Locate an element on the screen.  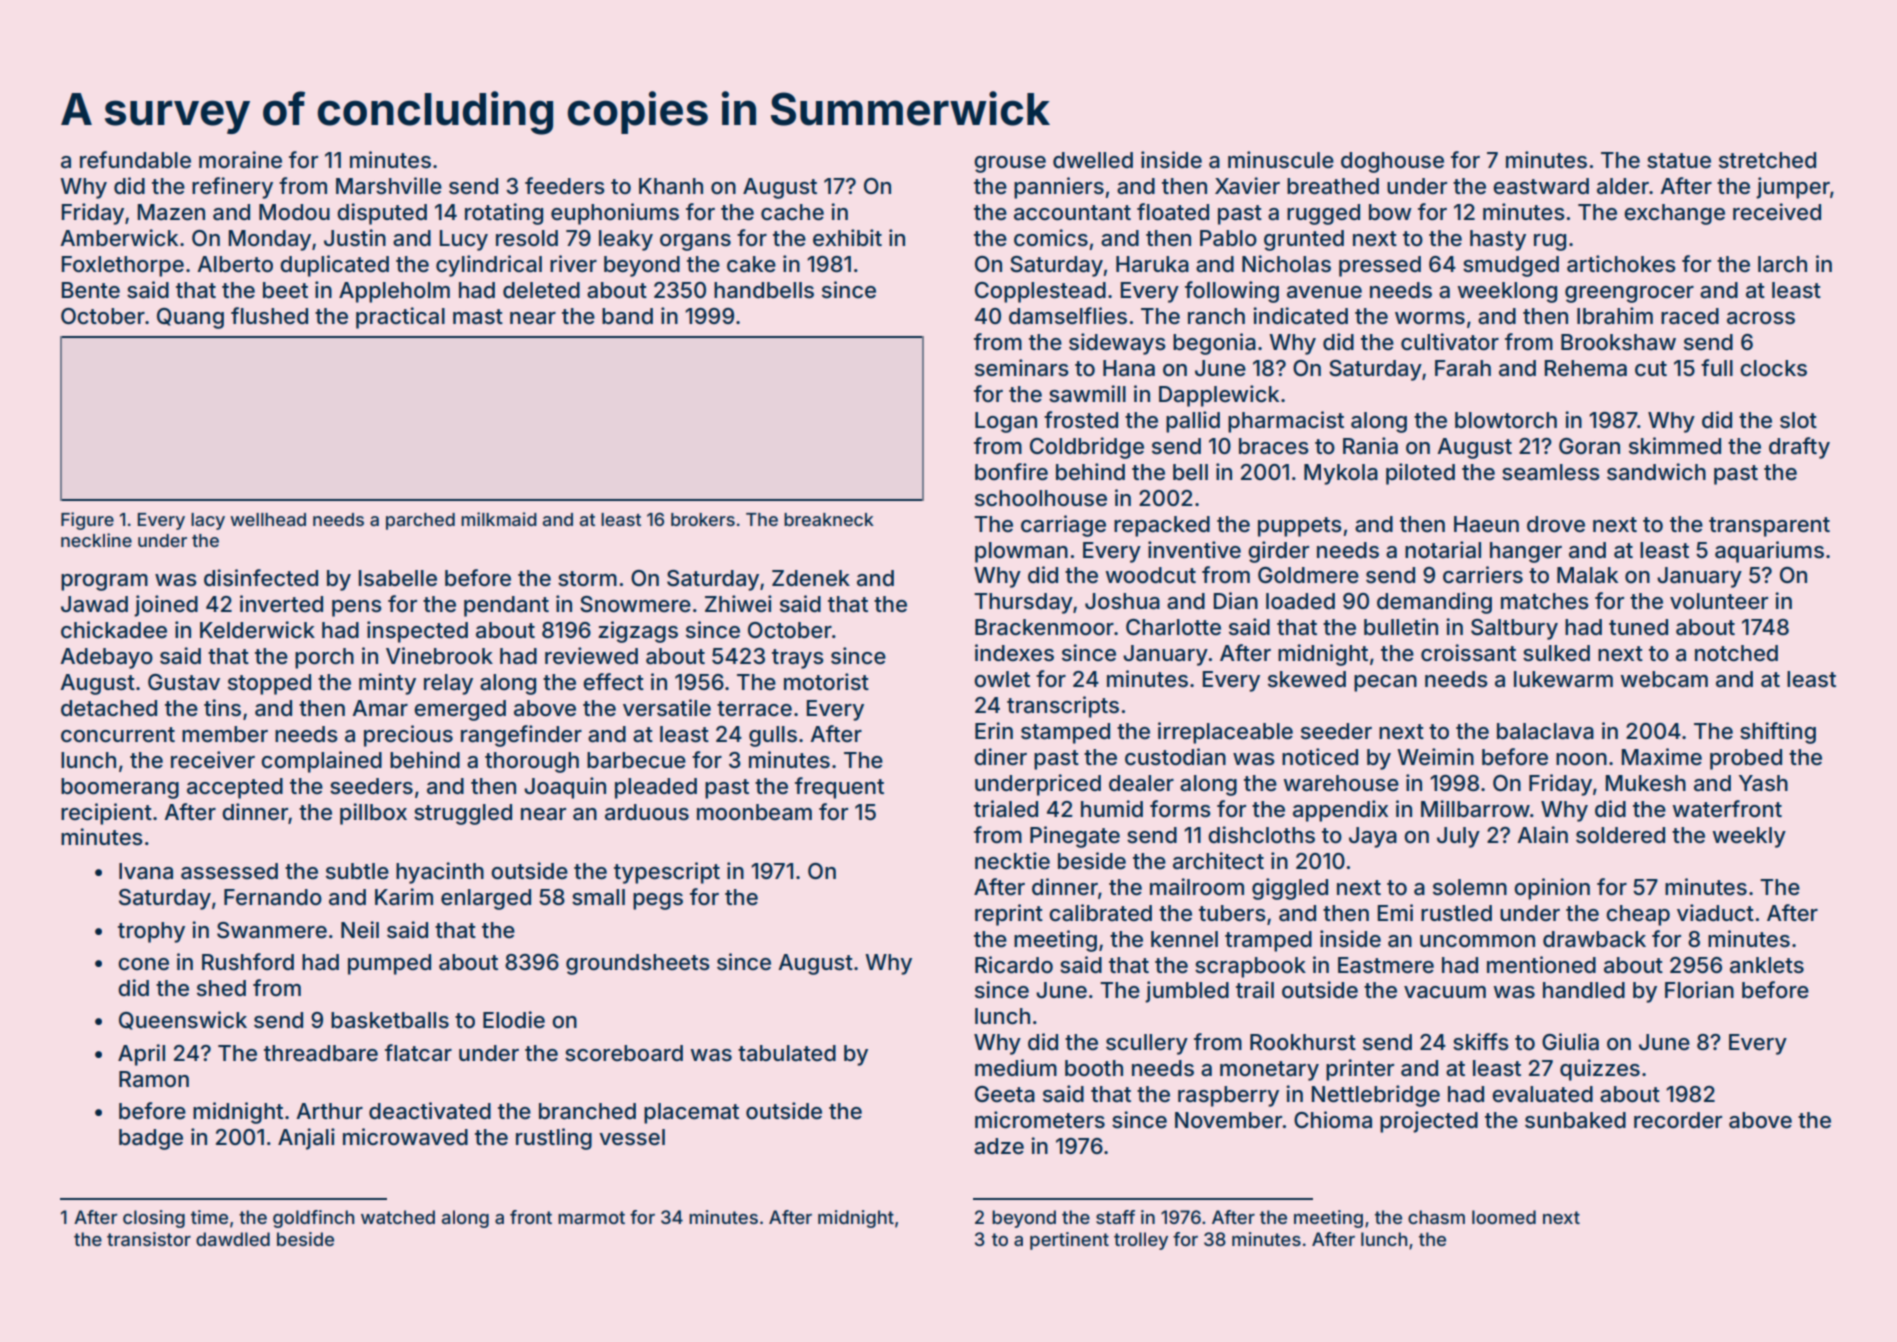
loomed is located at coordinates (1504, 1217).
